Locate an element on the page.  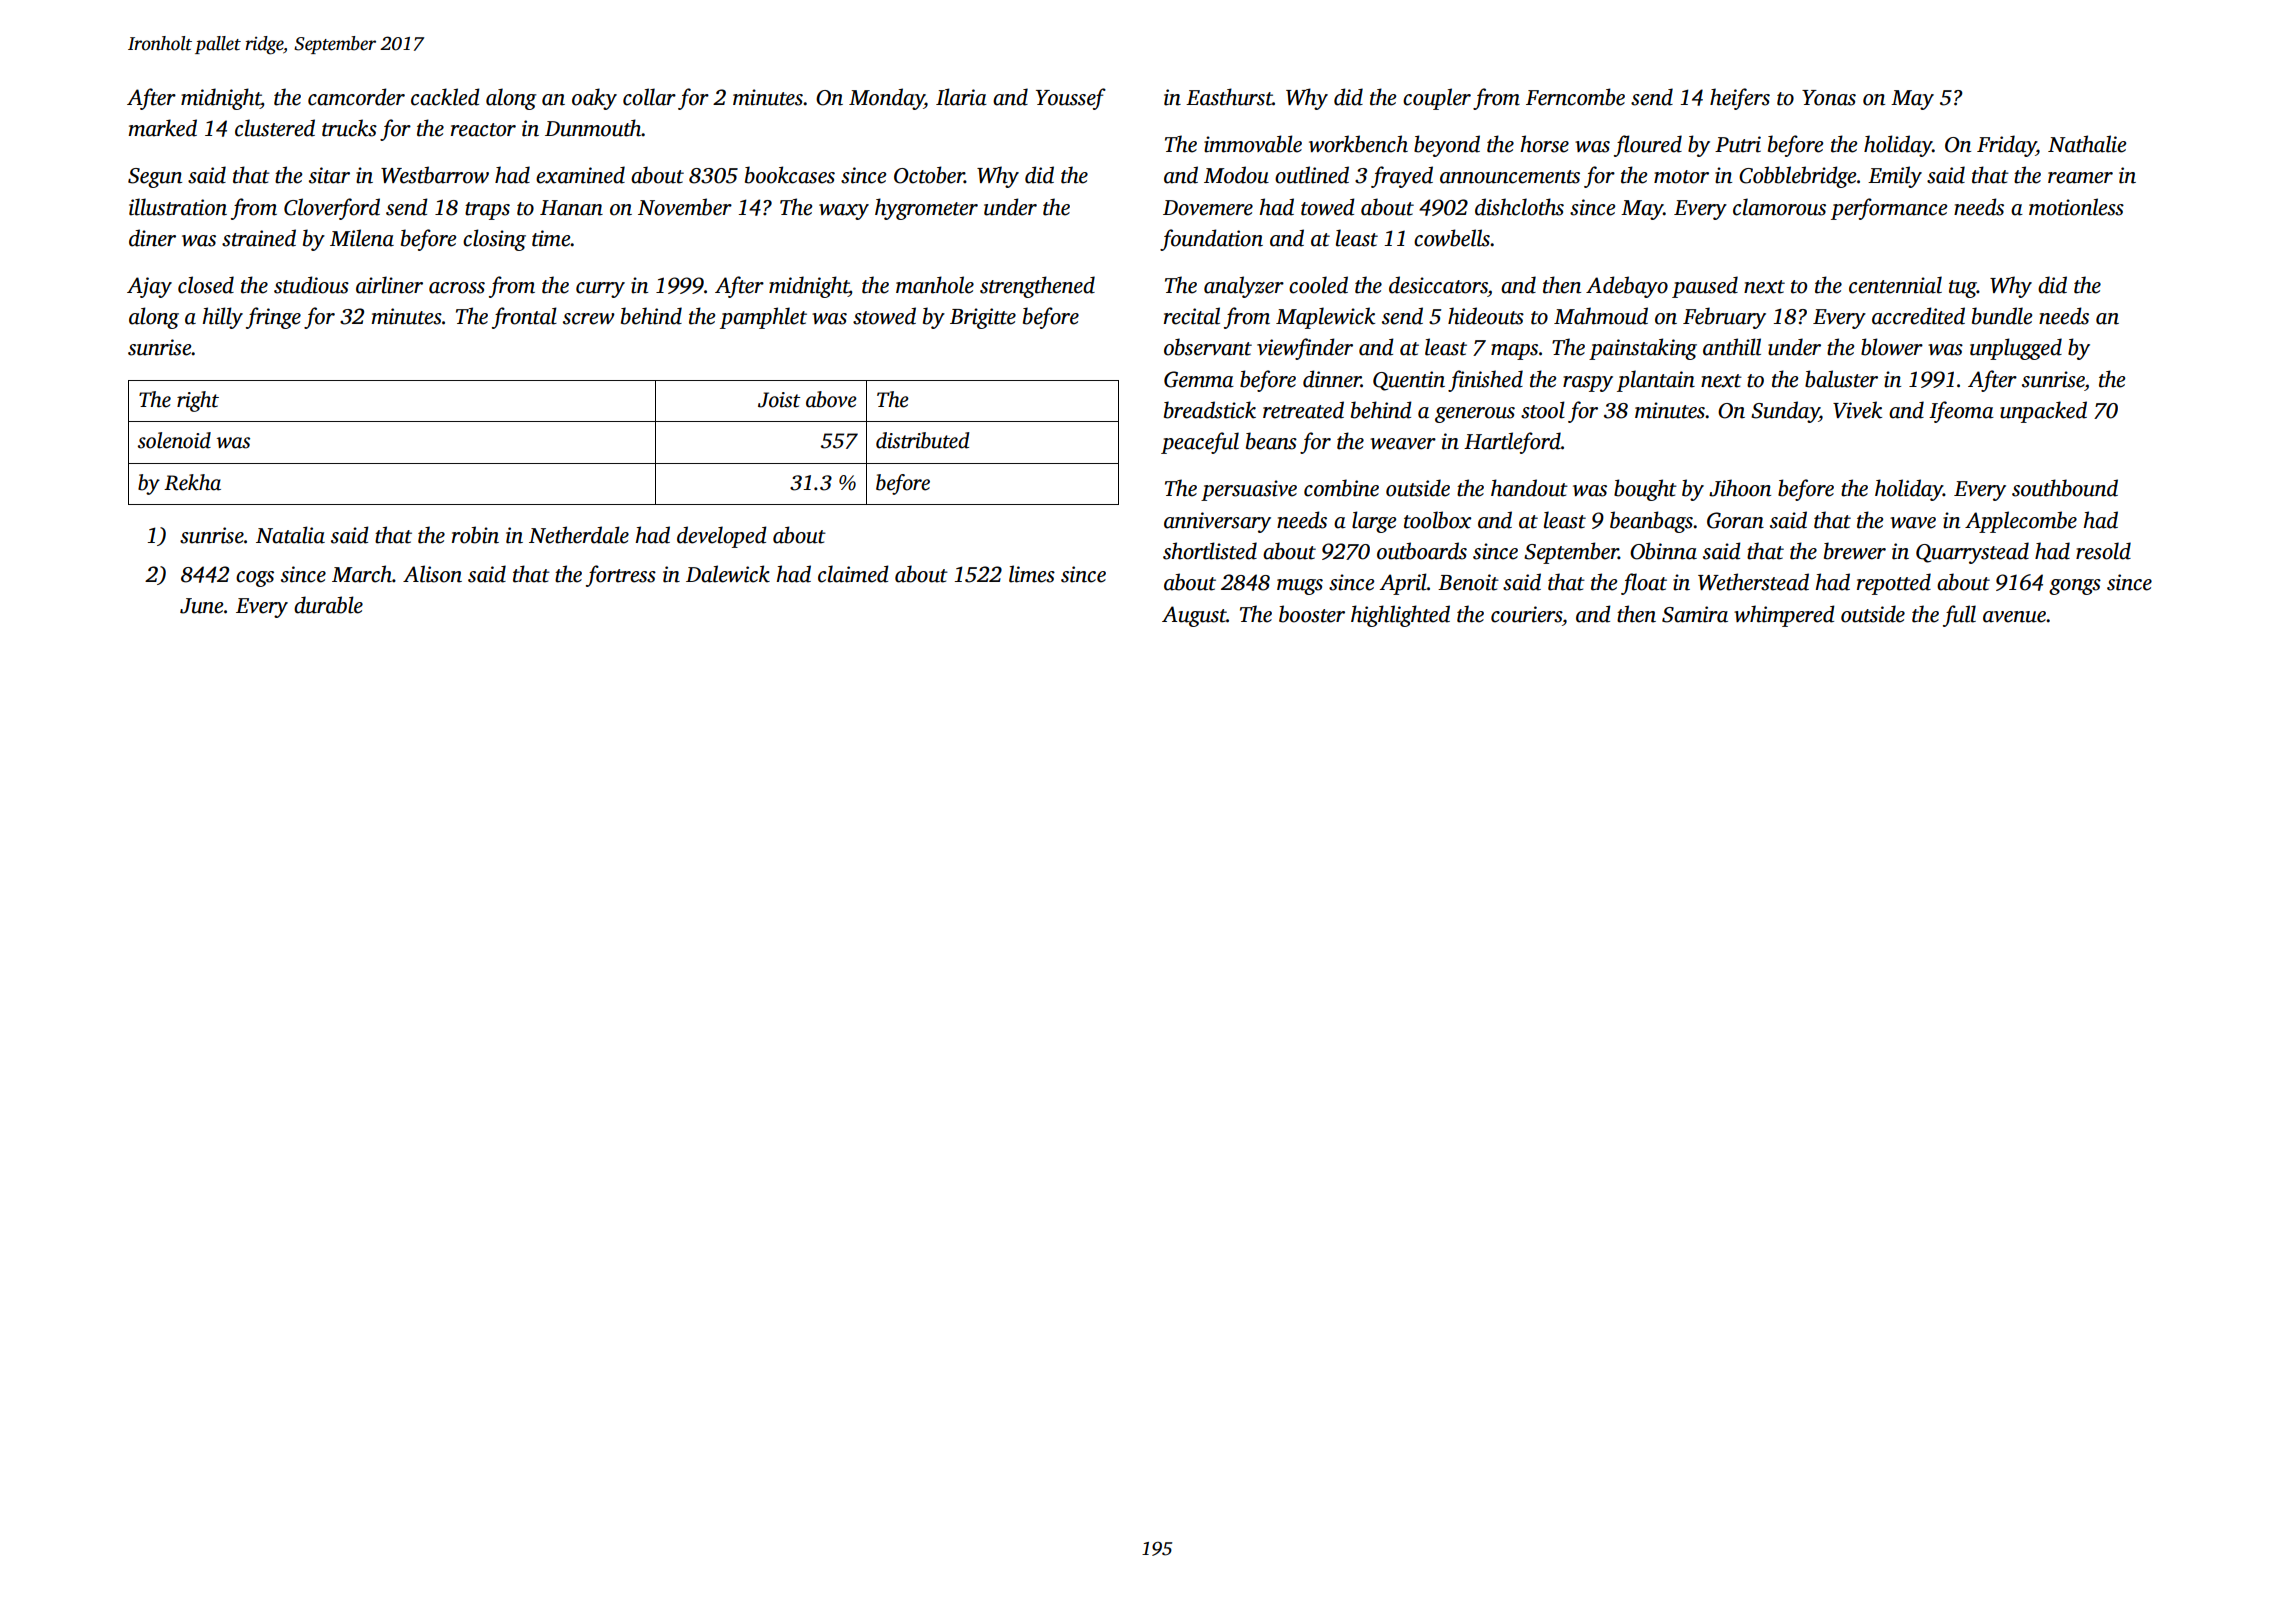
solenoid is located at coordinates (174, 440).
